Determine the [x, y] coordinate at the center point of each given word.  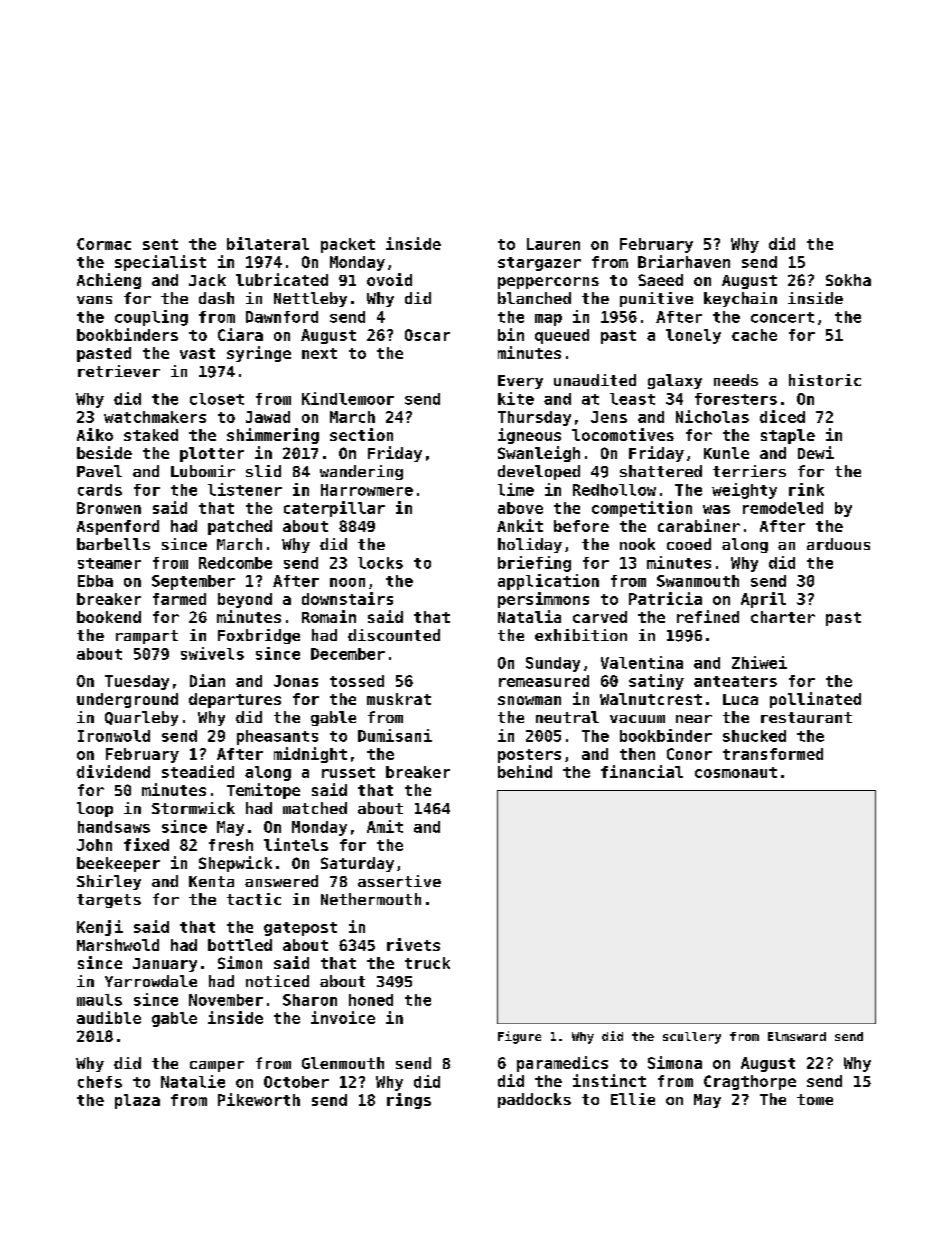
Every [520, 382]
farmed [179, 599]
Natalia [529, 616]
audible [109, 1017]
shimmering [273, 436]
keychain [740, 299]
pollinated [815, 700]
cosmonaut [736, 772]
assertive [399, 881]
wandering [361, 472]
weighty [744, 491]
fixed [146, 844]
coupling [151, 318]
